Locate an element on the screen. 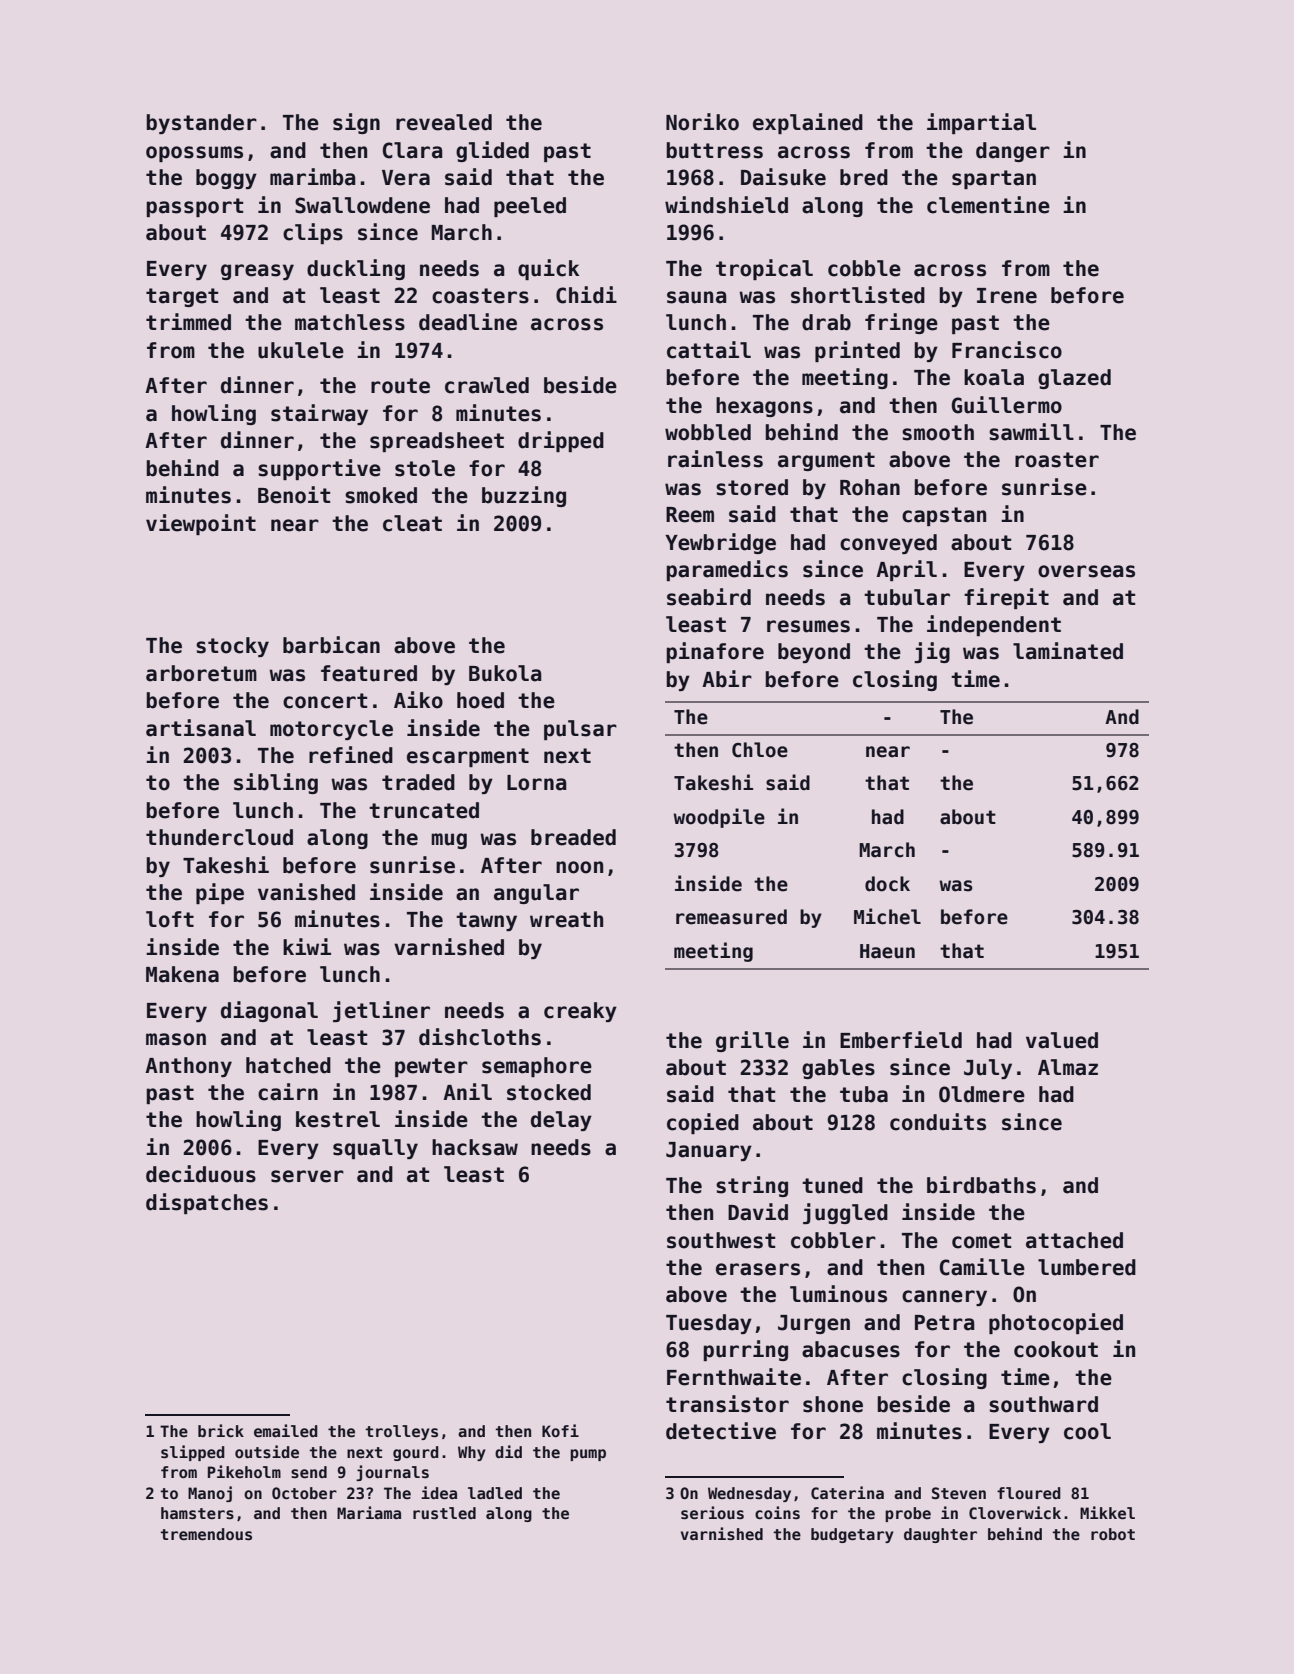 The width and height of the screenshot is (1294, 1674). grille is located at coordinates (752, 1041).
